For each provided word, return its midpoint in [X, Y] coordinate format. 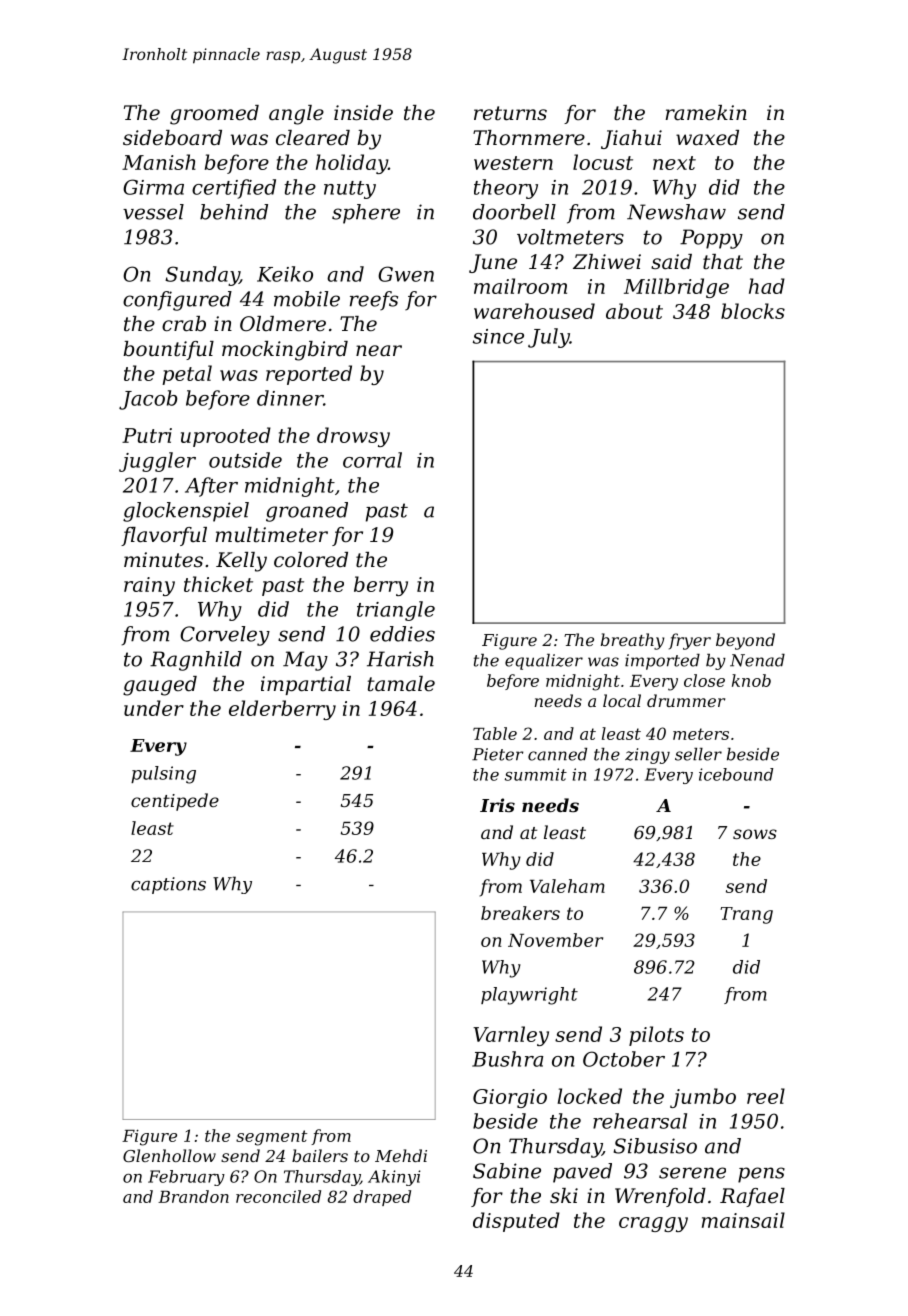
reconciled [278, 1196]
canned [557, 754]
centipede [175, 802]
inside [363, 113]
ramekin [706, 113]
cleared [313, 138]
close [704, 680]
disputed [516, 1222]
